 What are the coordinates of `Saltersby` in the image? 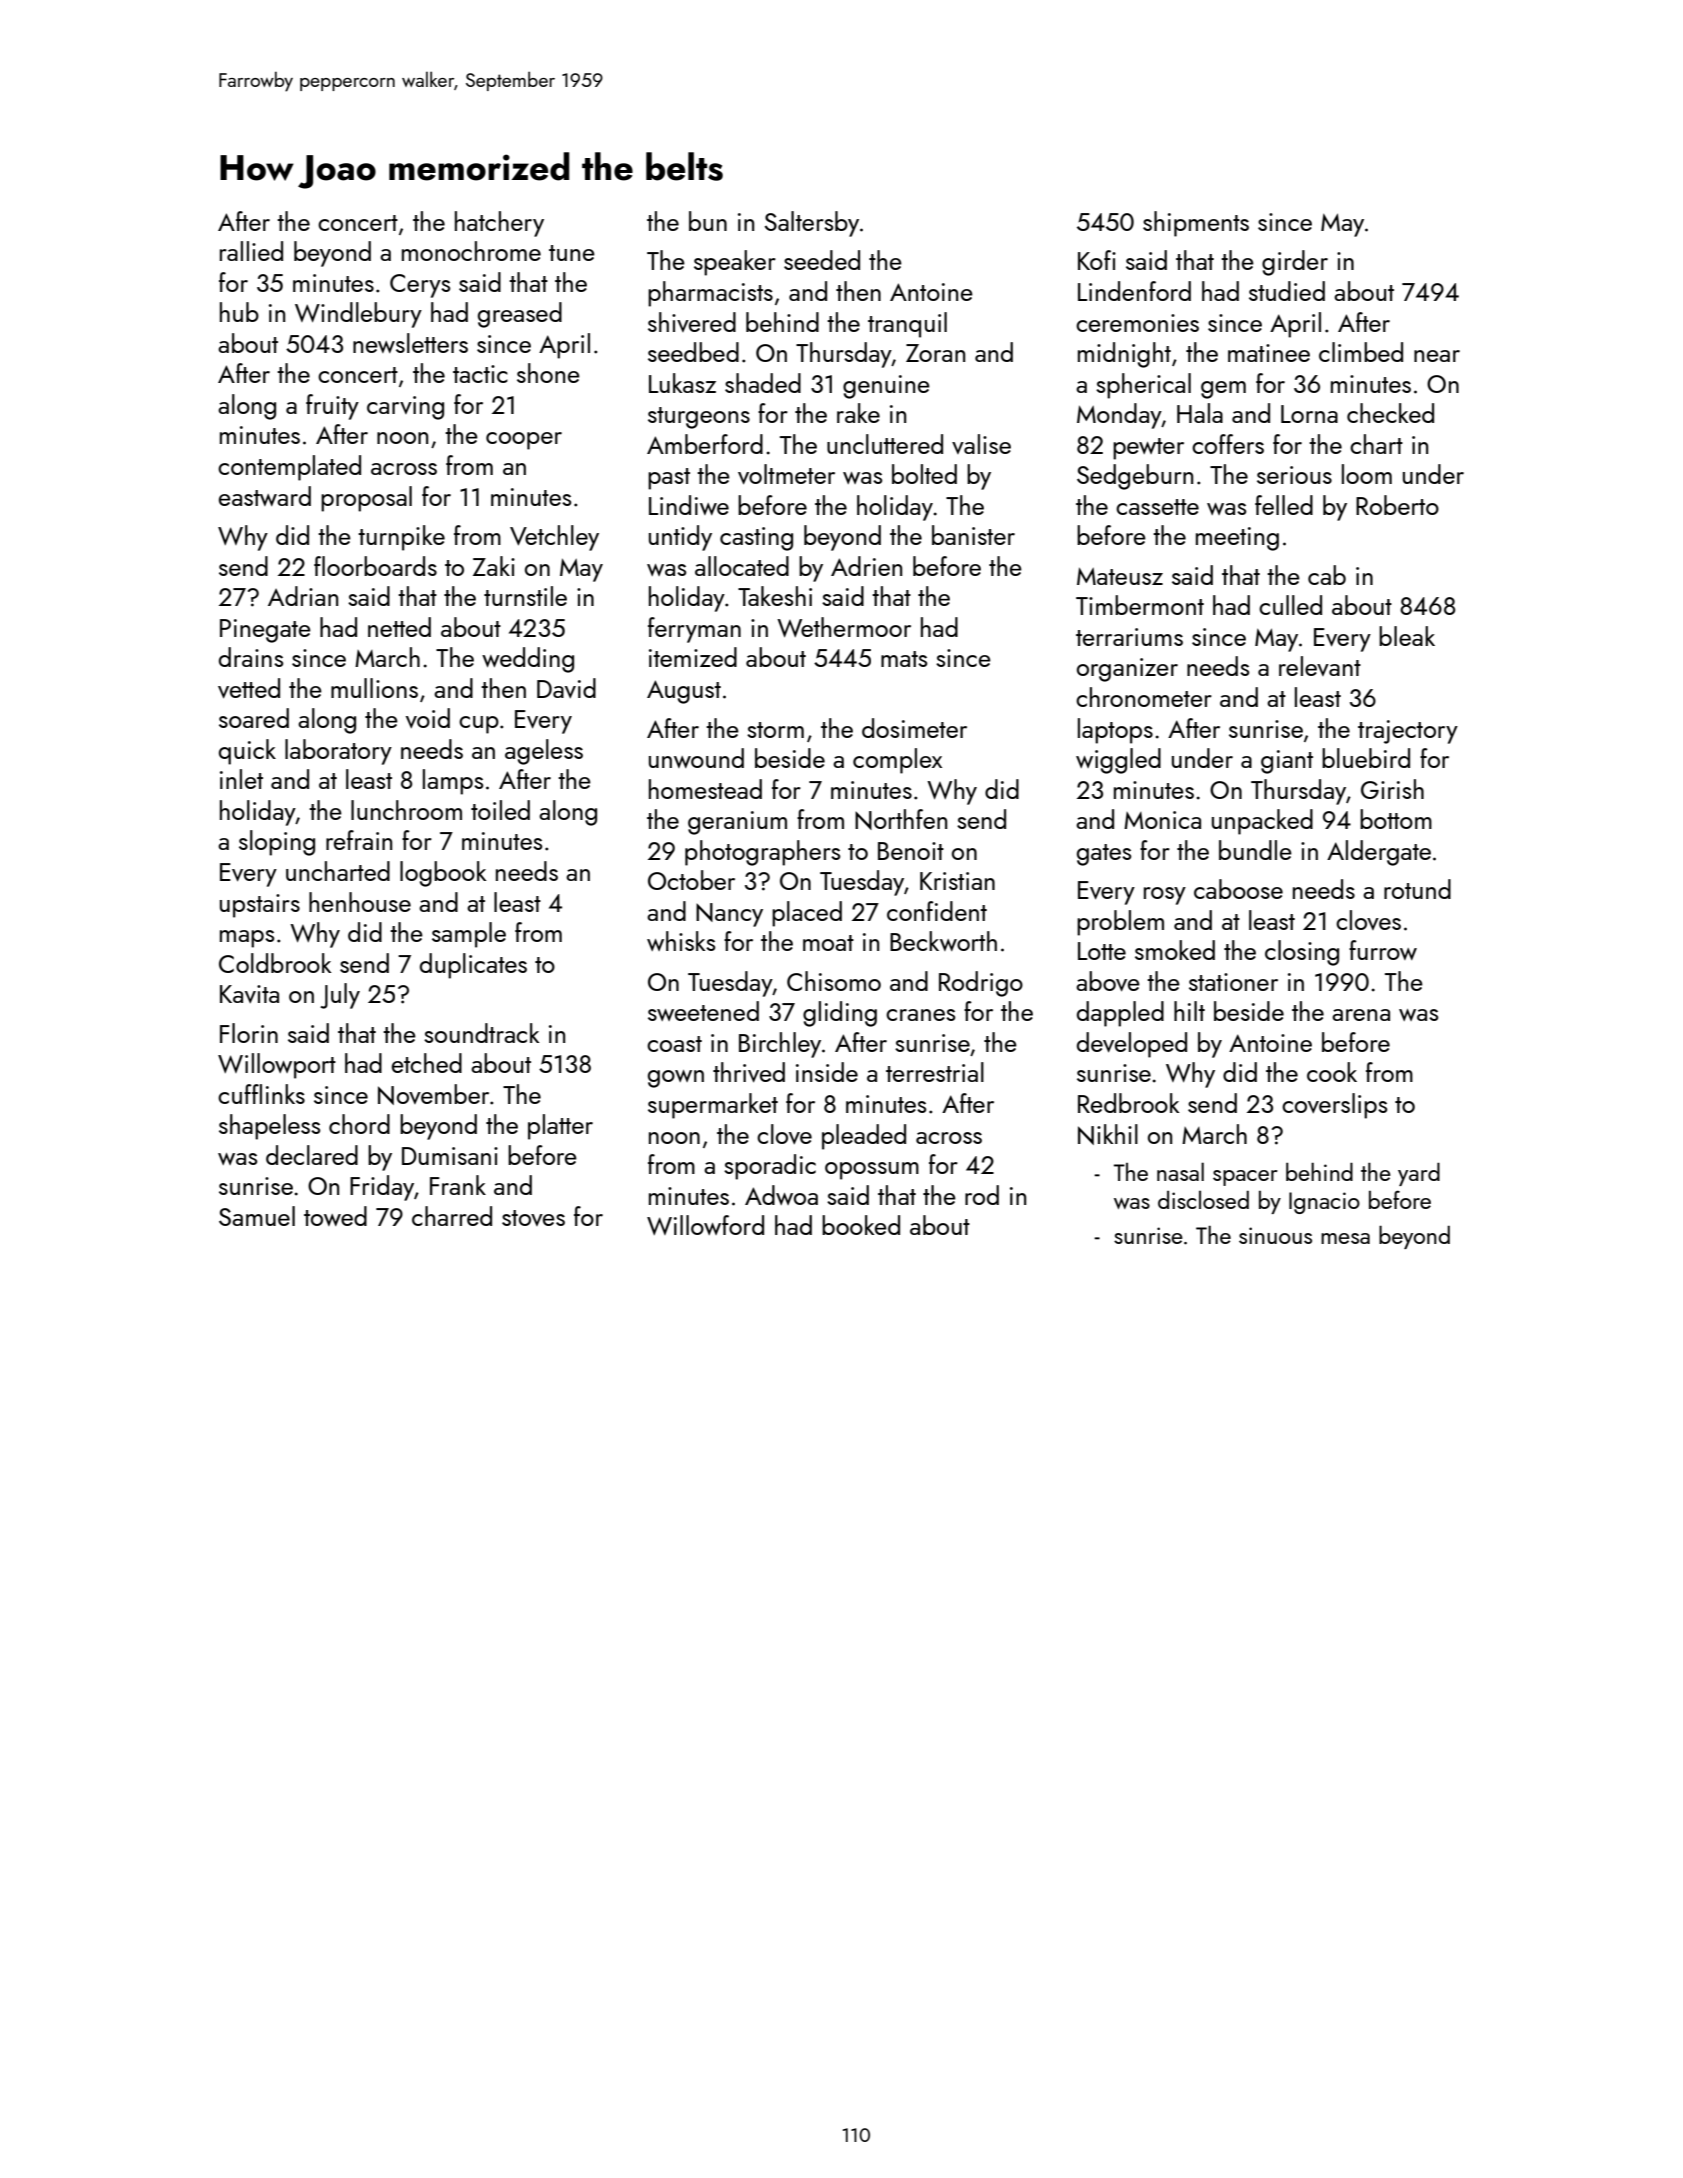 It's located at (812, 224).
